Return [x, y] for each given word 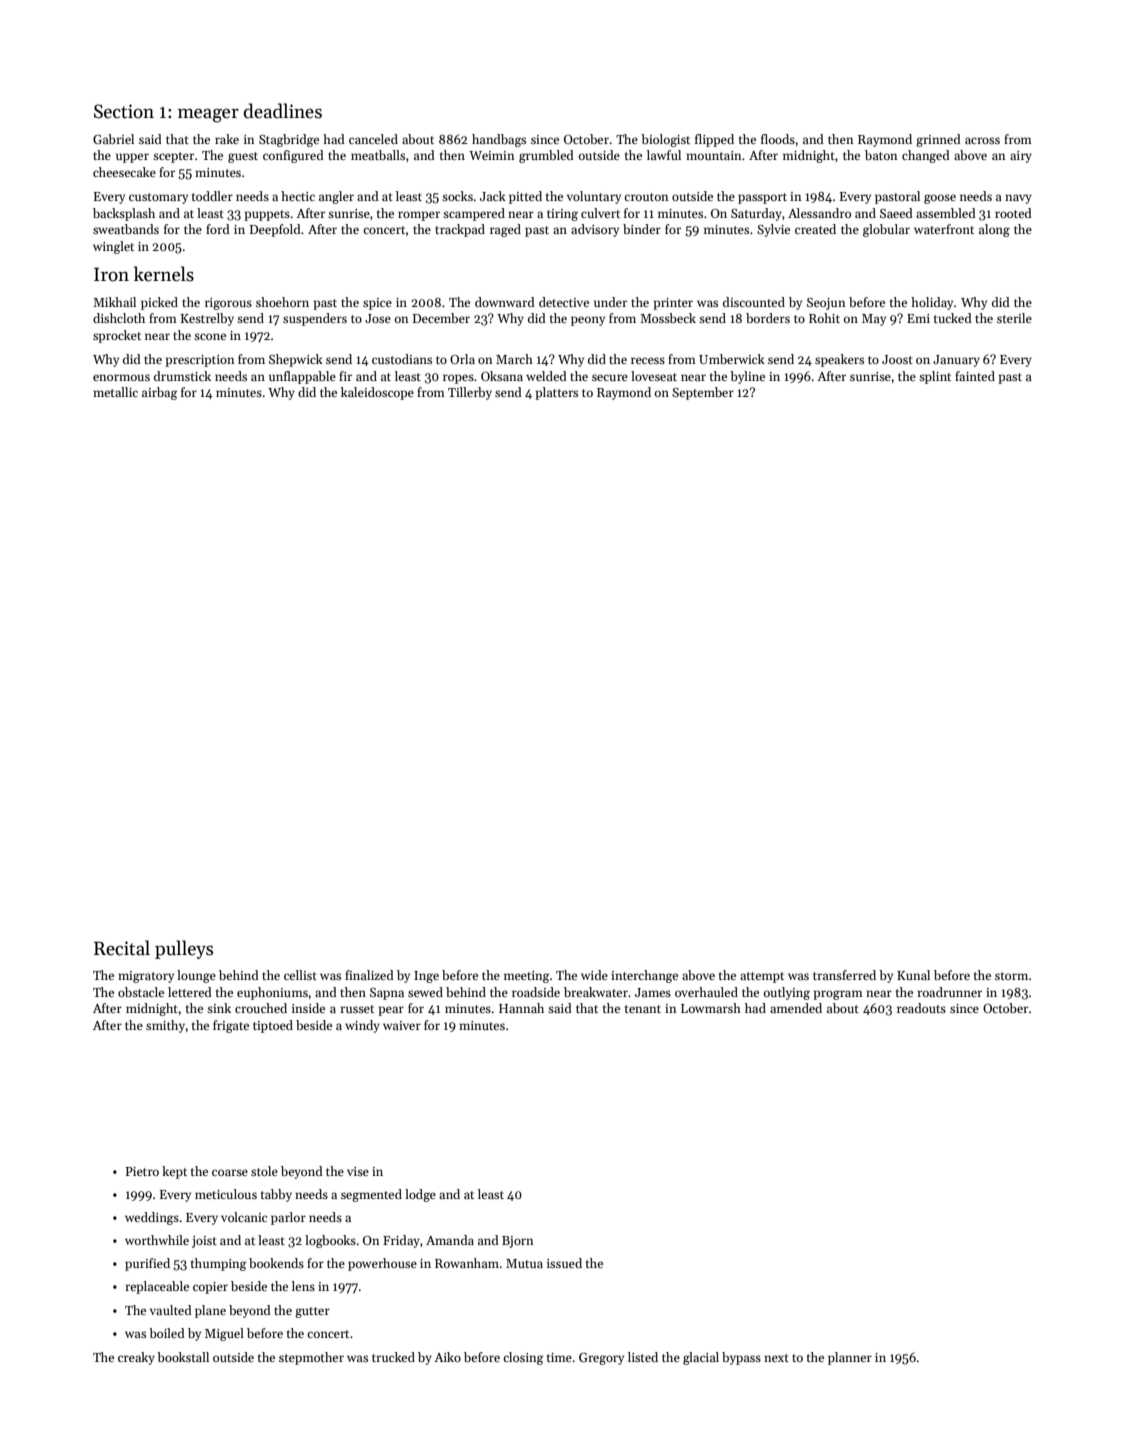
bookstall [183, 1357]
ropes [458, 379]
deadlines [283, 111]
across [982, 140]
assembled [946, 213]
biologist [665, 140]
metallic [115, 392]
